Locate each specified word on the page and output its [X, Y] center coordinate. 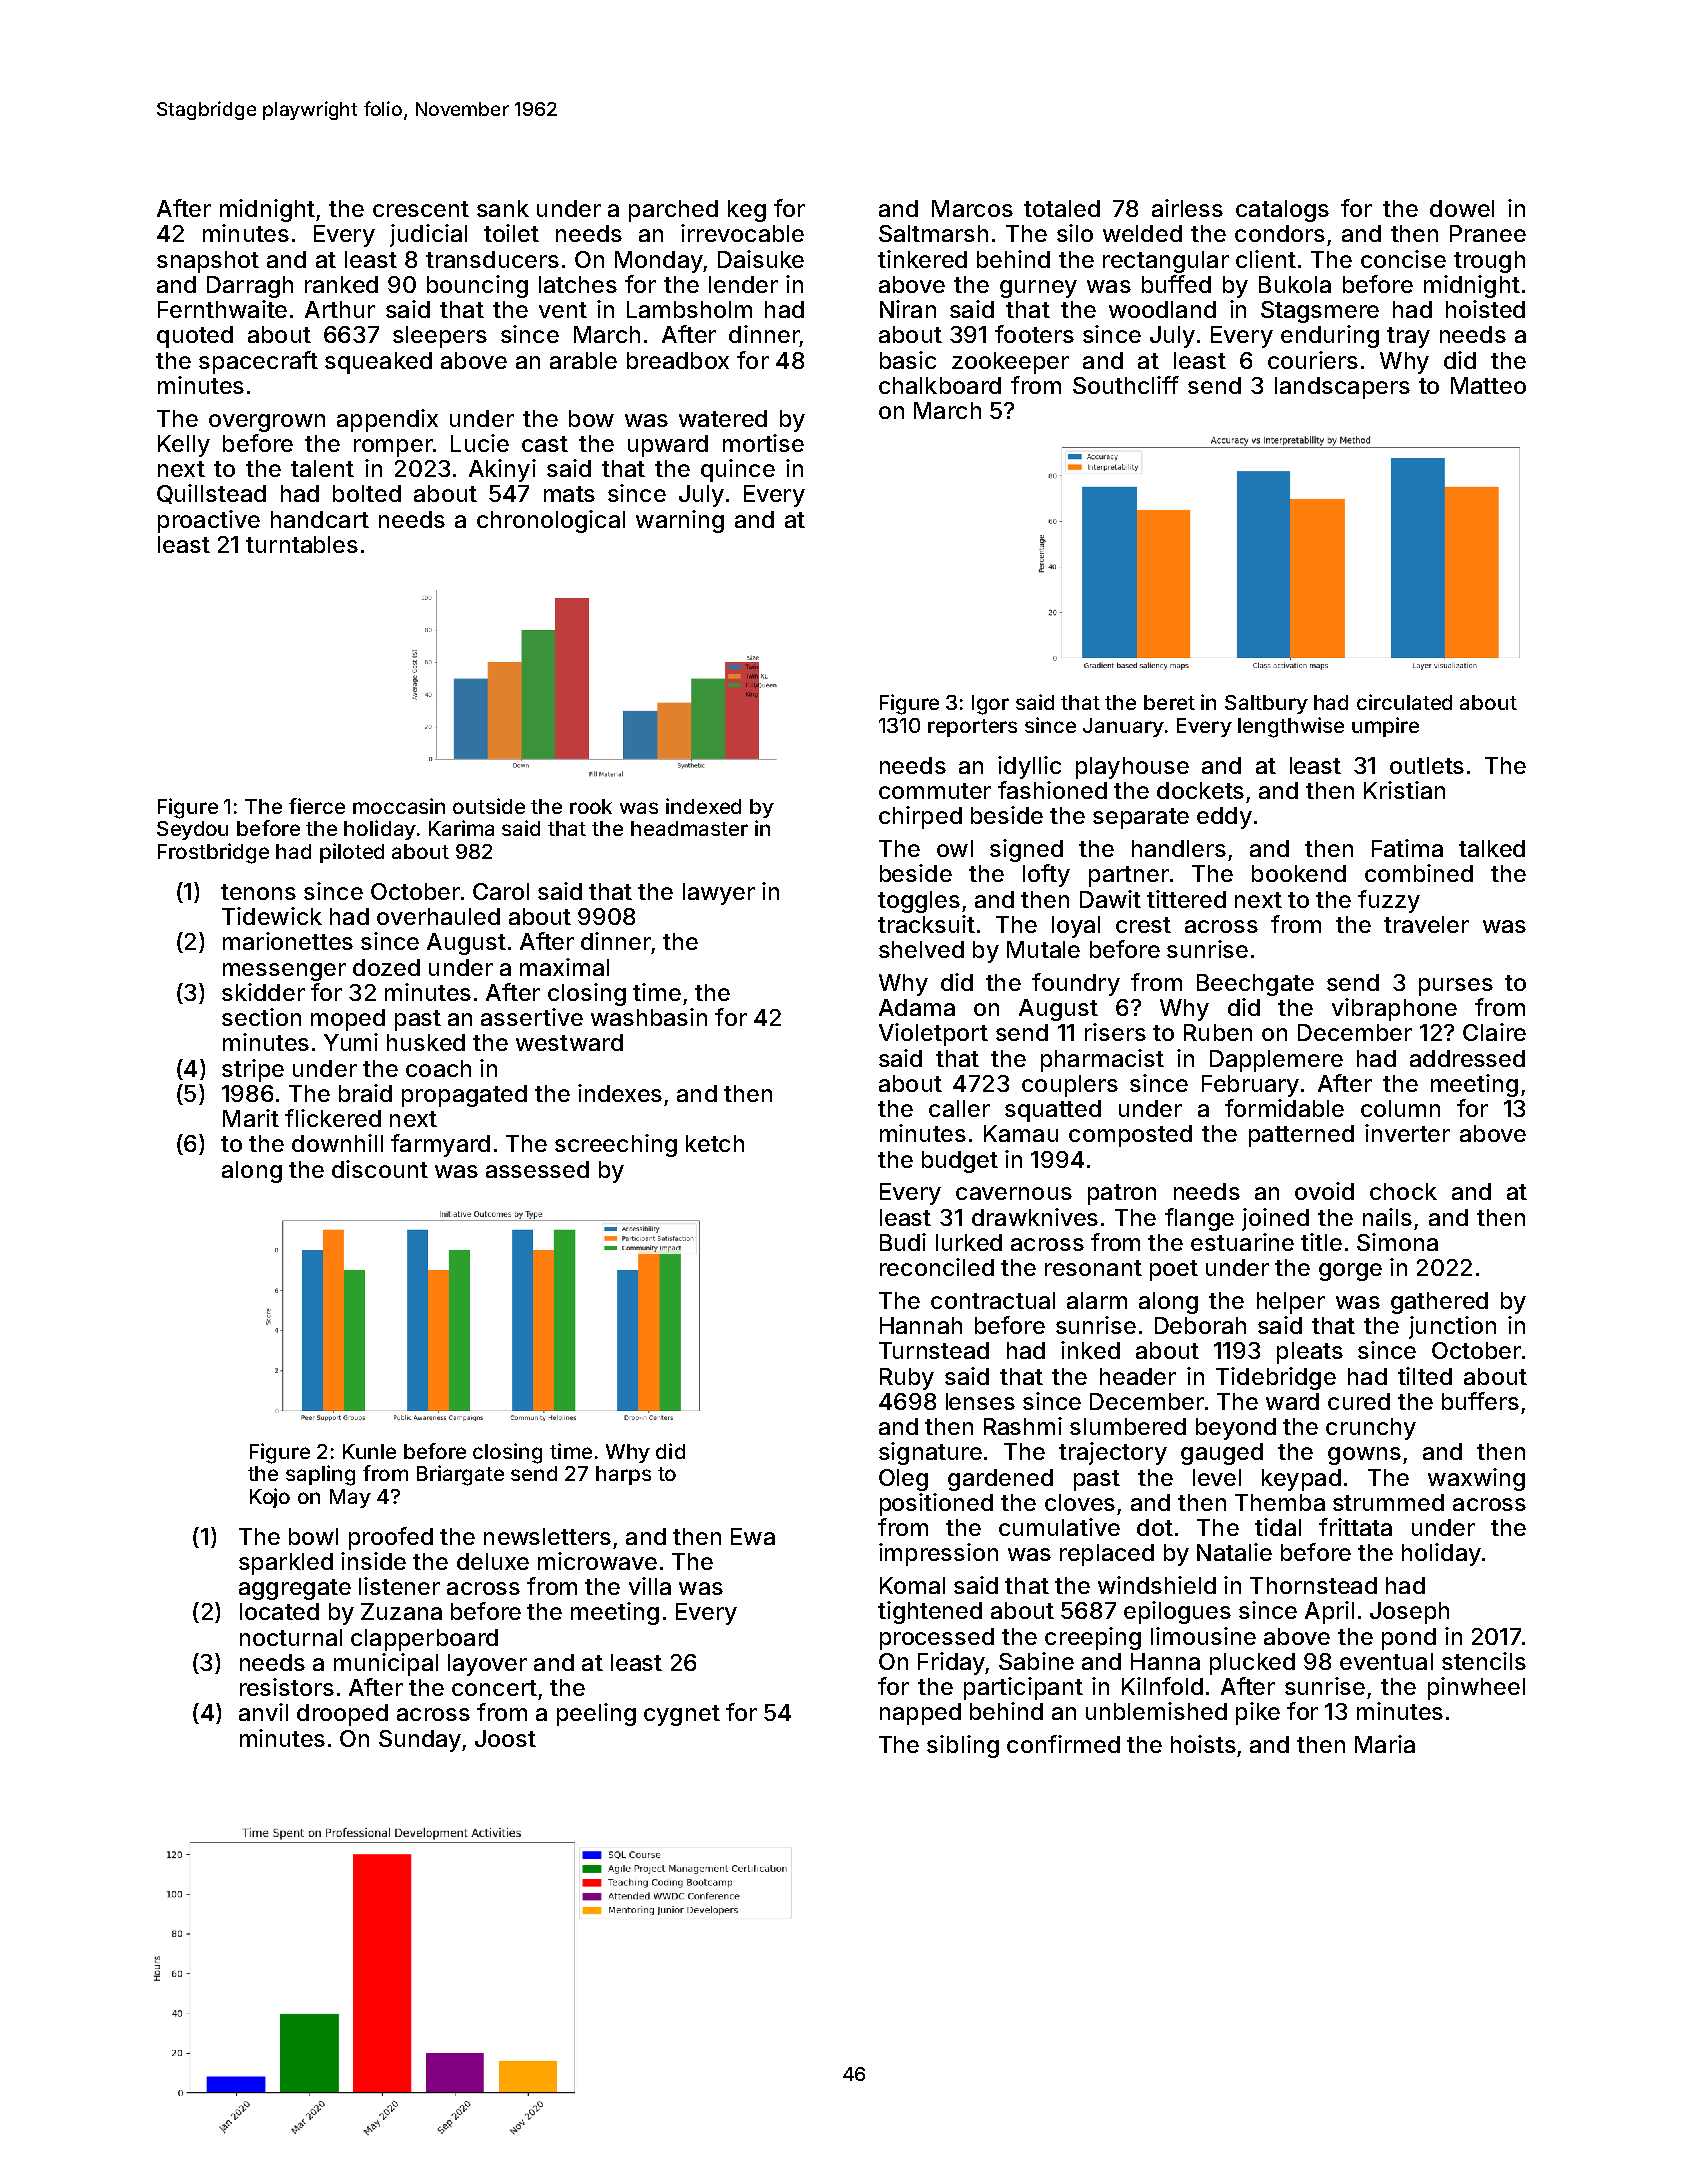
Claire [1494, 1032]
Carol [501, 891]
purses [1456, 987]
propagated [464, 1096]
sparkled [286, 1564]
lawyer [719, 894]
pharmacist [1102, 1060]
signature [930, 1453]
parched [673, 211]
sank [503, 208]
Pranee [1488, 233]
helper [1291, 1303]
